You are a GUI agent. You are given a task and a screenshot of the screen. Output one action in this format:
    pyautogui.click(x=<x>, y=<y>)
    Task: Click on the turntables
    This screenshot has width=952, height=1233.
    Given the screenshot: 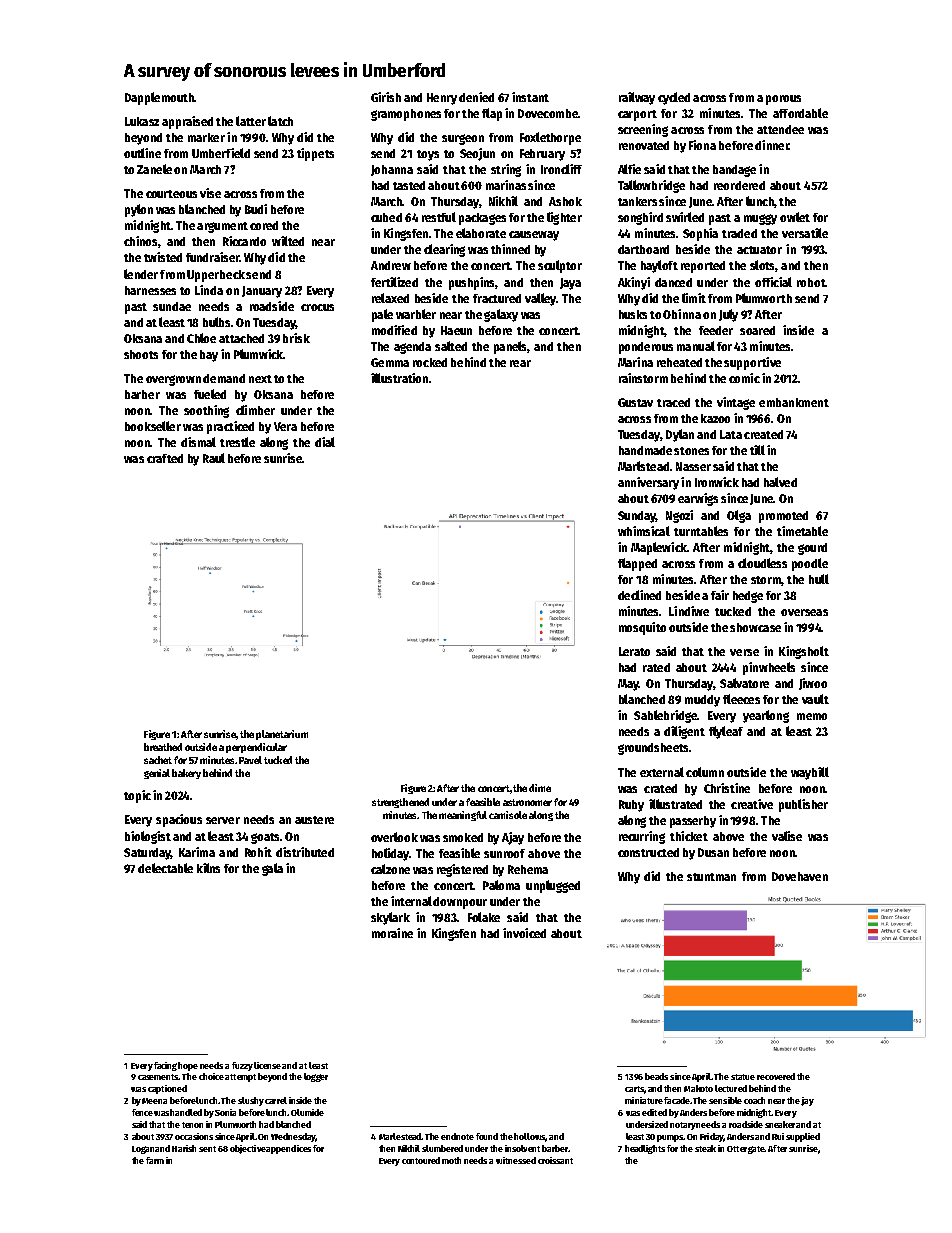 What is the action you would take?
    pyautogui.click(x=701, y=531)
